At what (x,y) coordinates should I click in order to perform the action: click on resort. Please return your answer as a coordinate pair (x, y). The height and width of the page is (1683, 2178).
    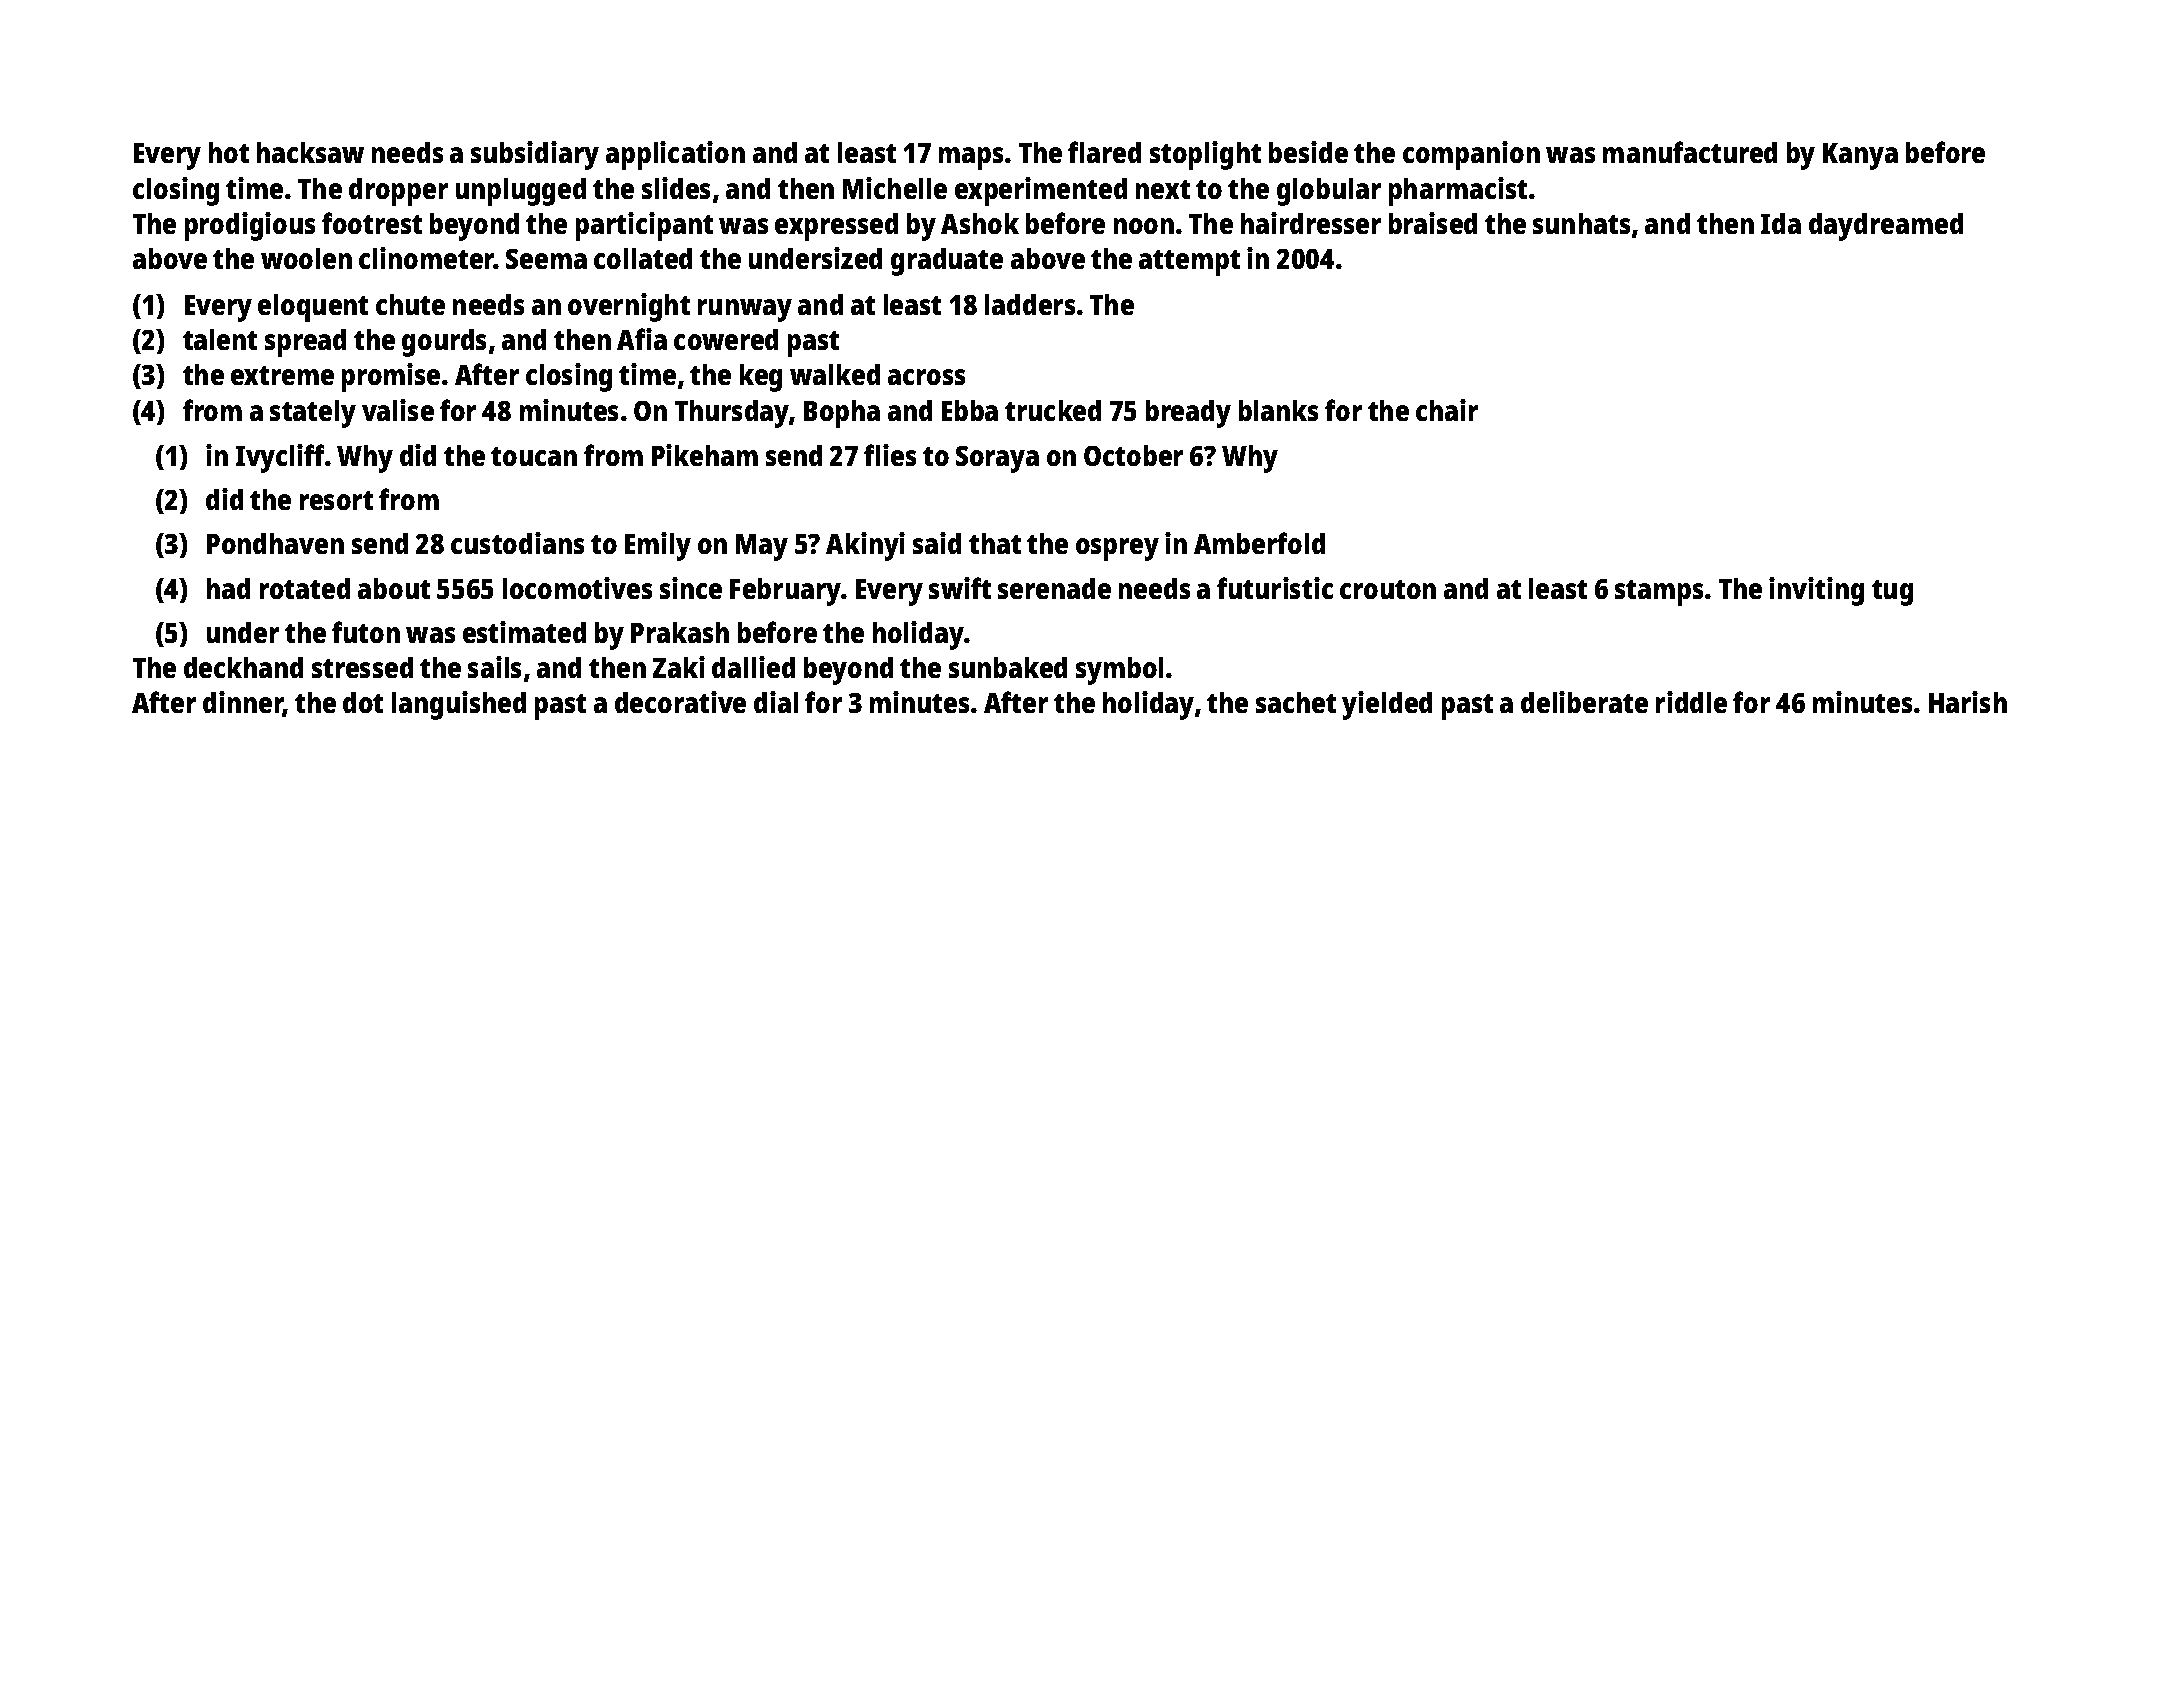
    Looking at the image, I should click on (336, 500).
